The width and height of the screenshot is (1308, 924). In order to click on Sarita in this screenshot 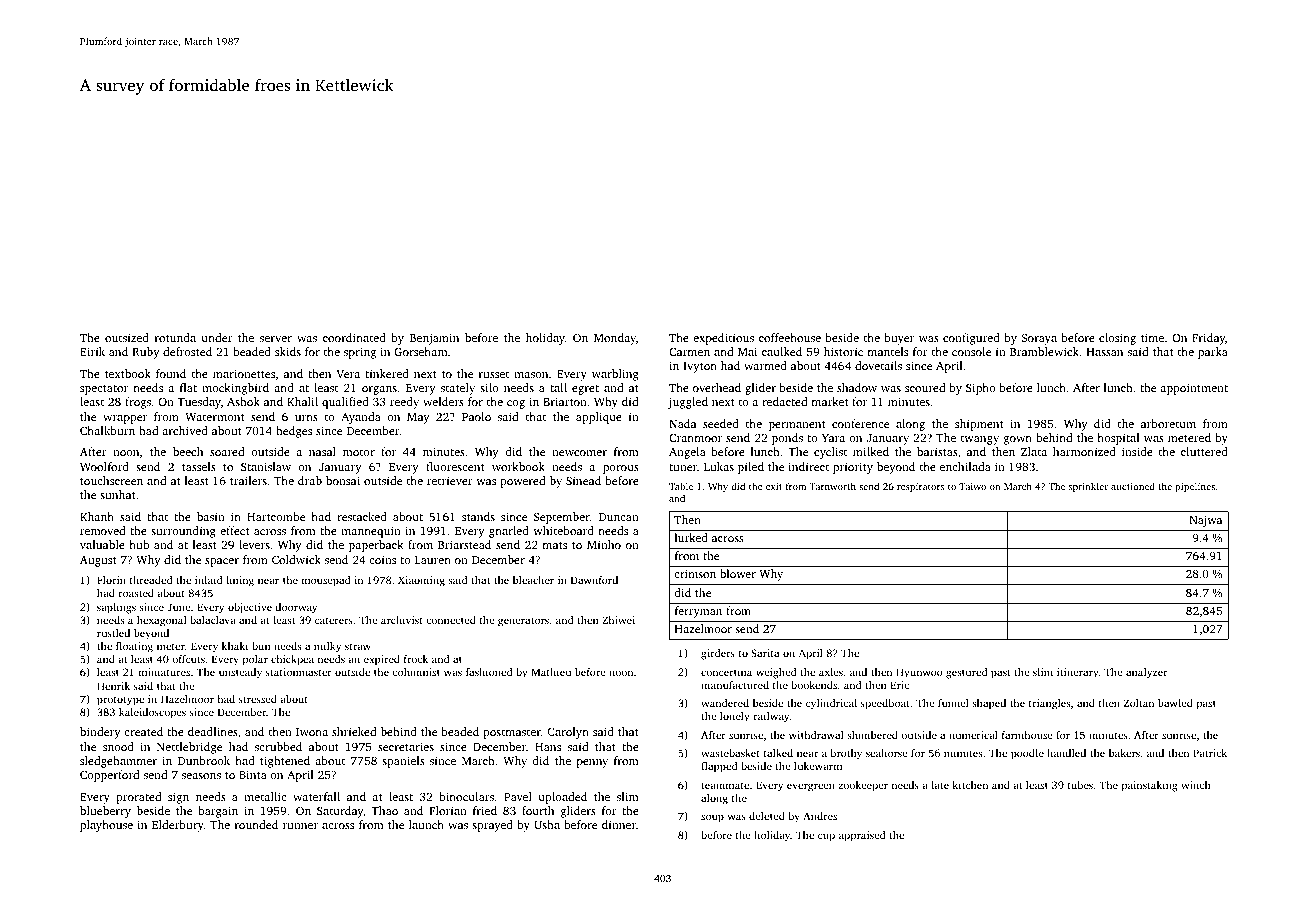, I will do `click(765, 653)`.
